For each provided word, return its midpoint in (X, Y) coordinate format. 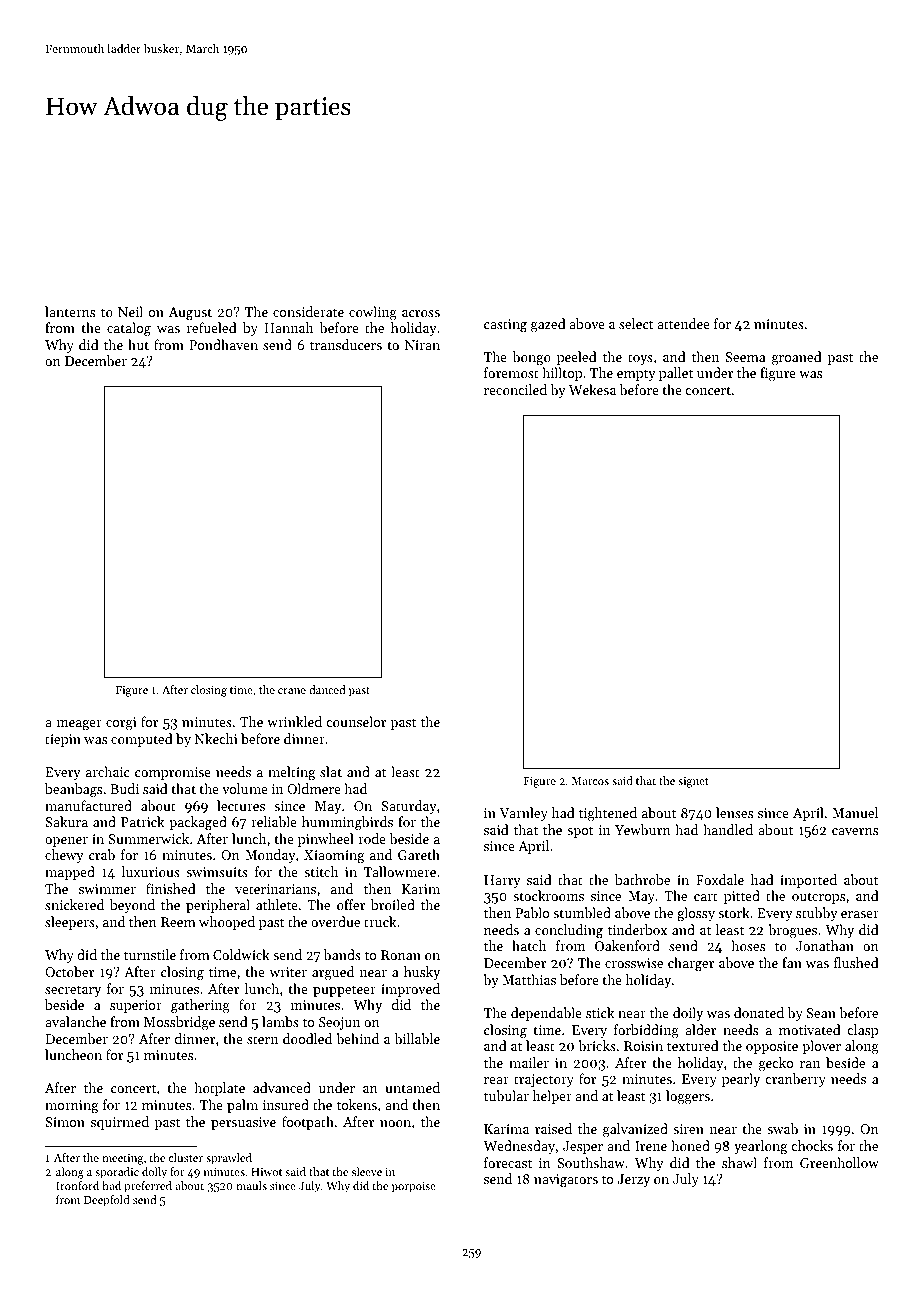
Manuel (855, 812)
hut (138, 344)
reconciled (515, 389)
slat (331, 771)
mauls (251, 1185)
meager (79, 725)
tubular (506, 1095)
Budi (124, 788)
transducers (346, 344)
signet (693, 782)
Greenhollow (839, 1162)
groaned (797, 358)
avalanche (75, 1021)
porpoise (414, 1187)
